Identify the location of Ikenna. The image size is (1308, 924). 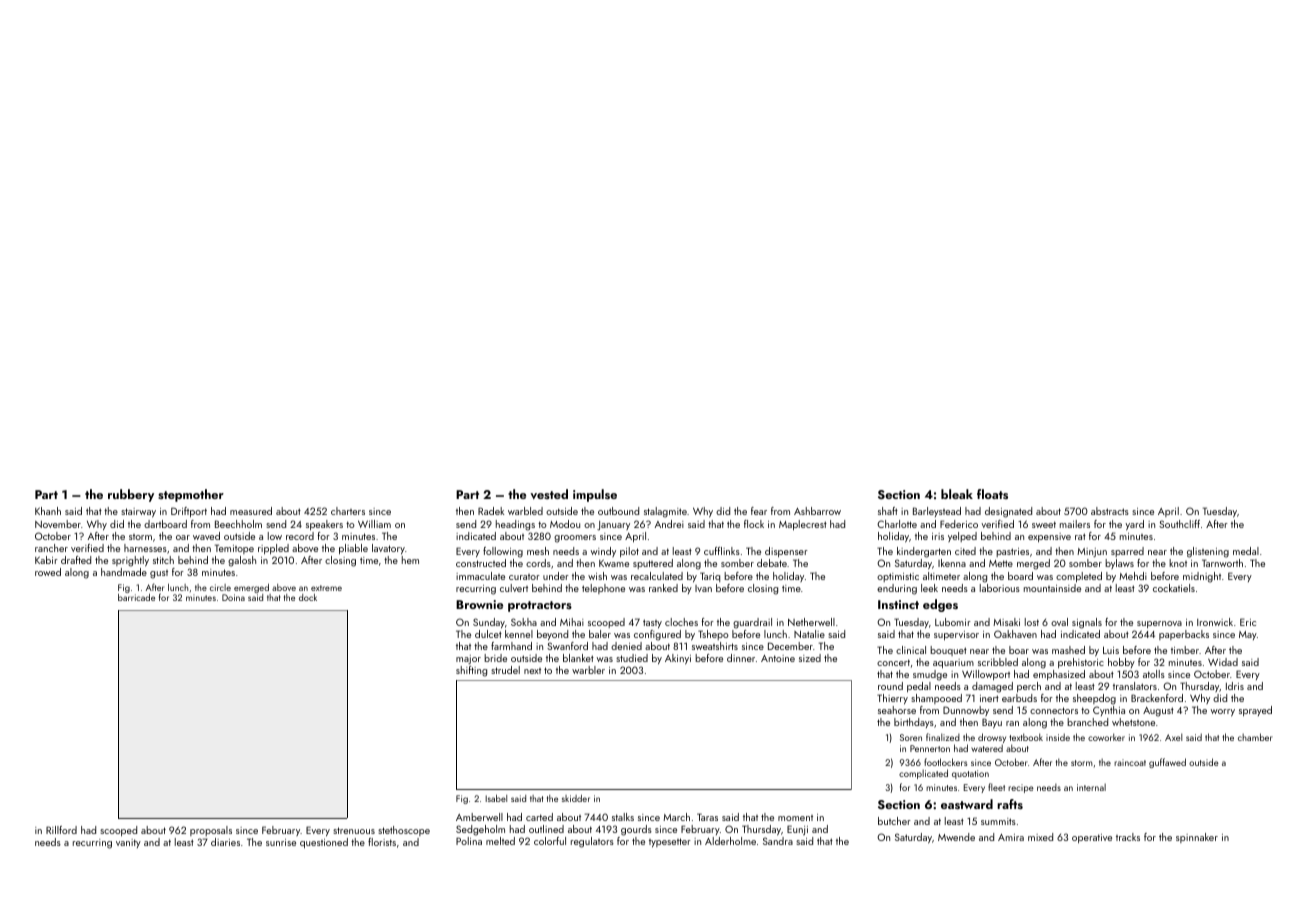
(952, 563).
